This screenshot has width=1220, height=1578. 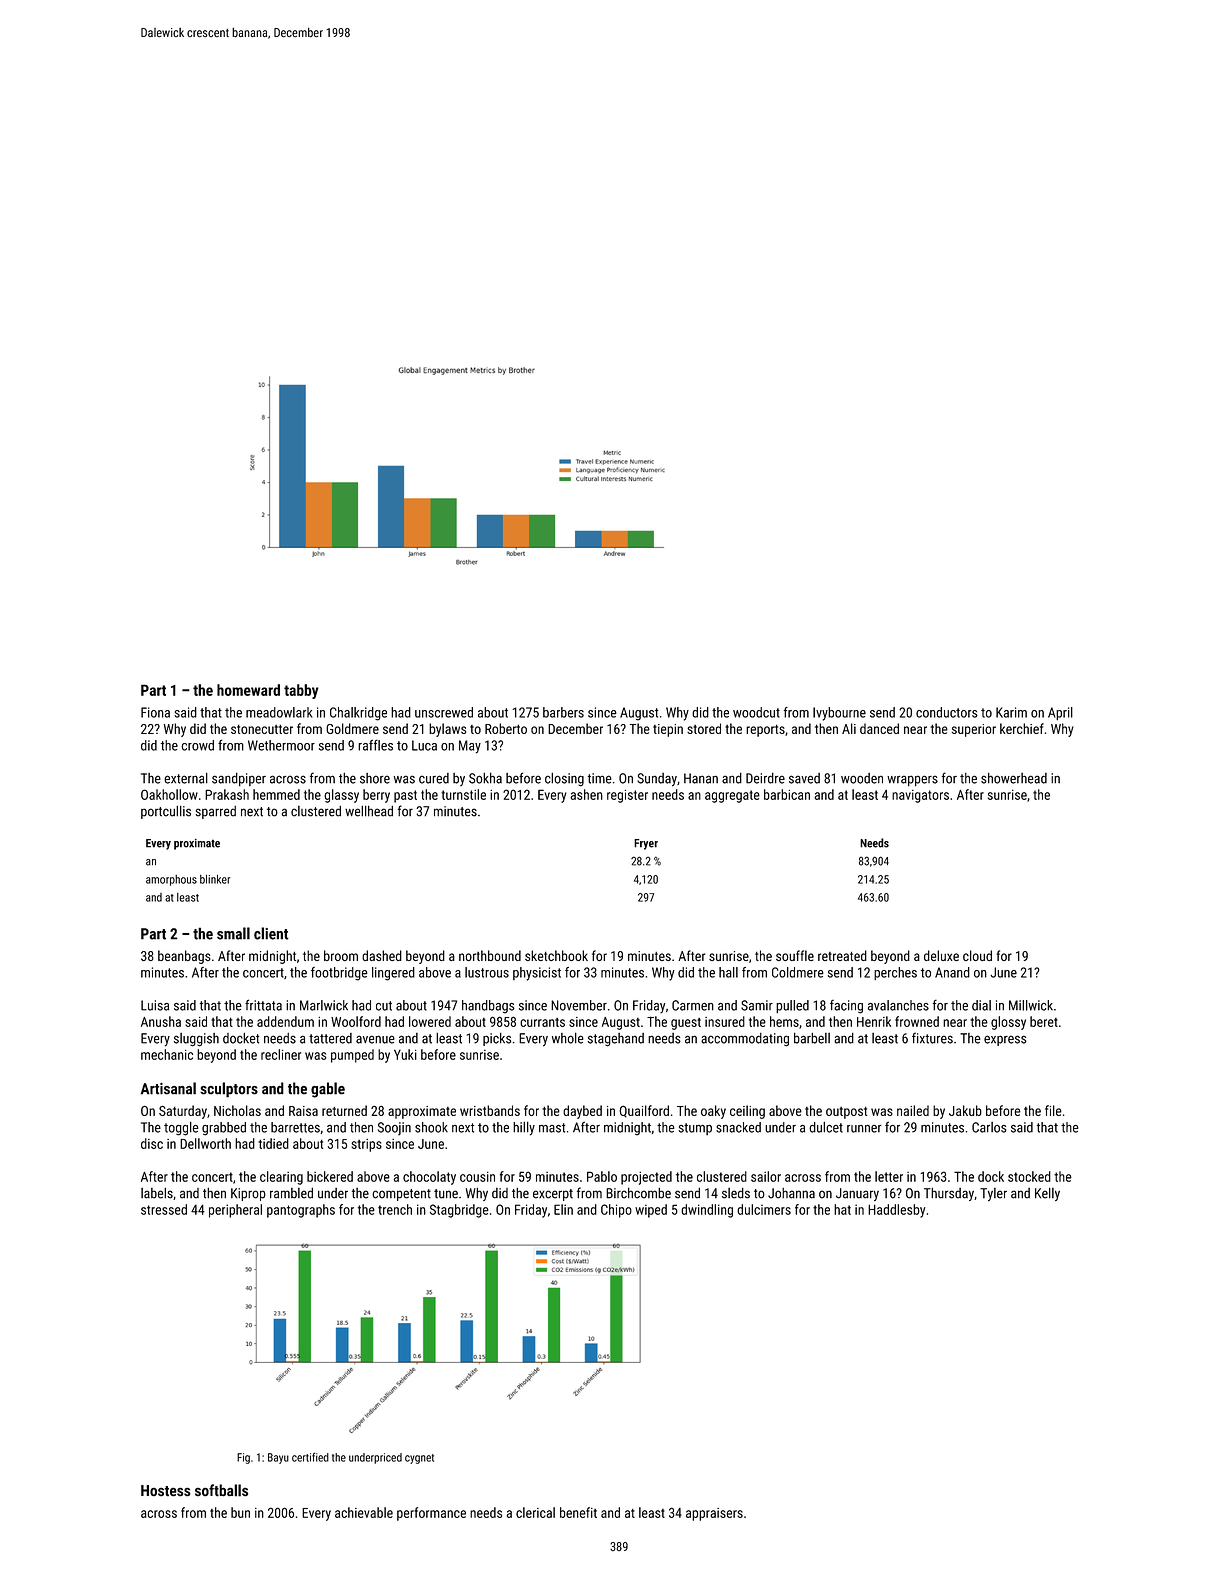 What do you see at coordinates (1053, 1110) in the screenshot?
I see `file` at bounding box center [1053, 1110].
